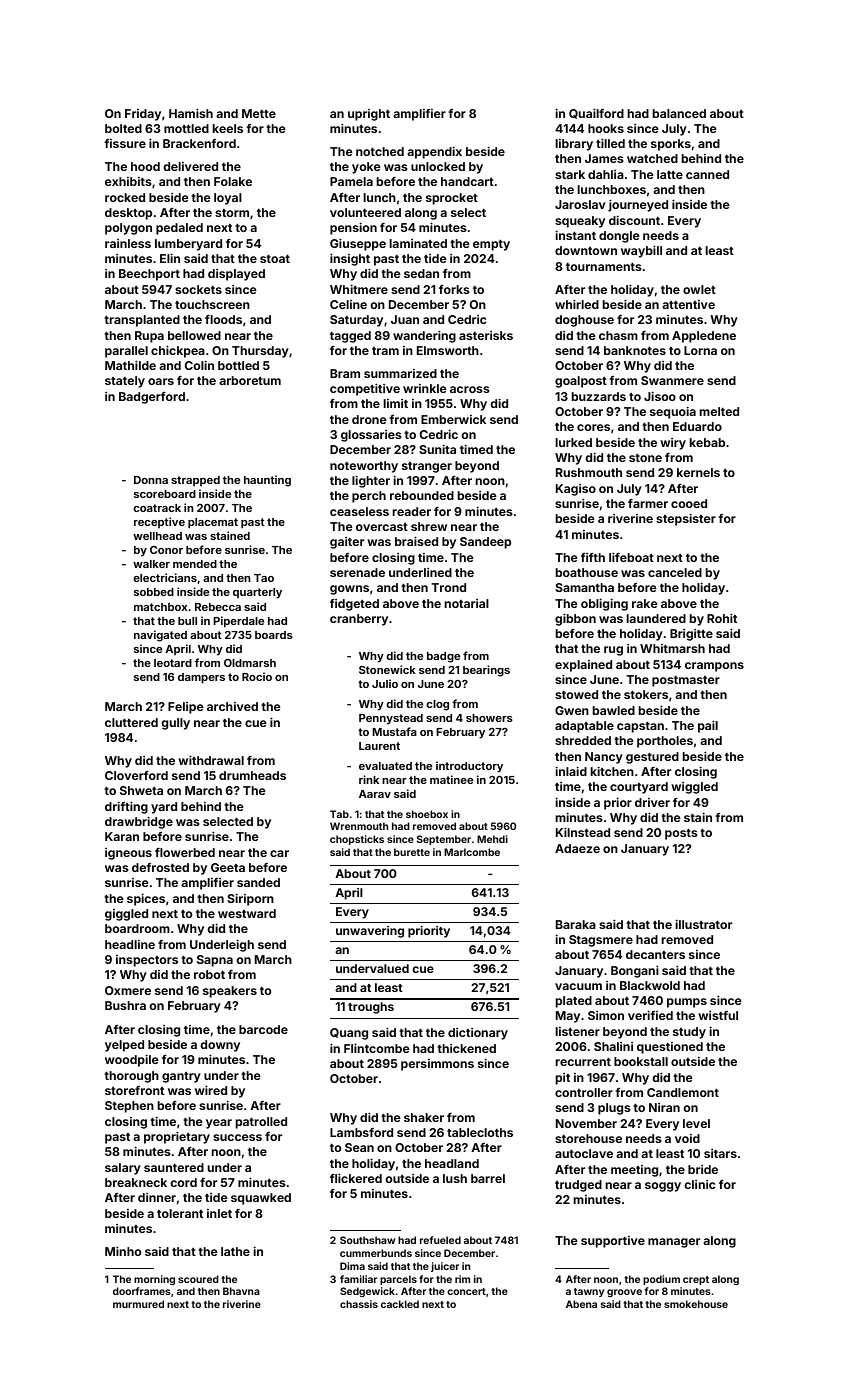 This image has height=1400, width=849. Describe the element at coordinates (470, 389) in the image. I see `across` at that location.
